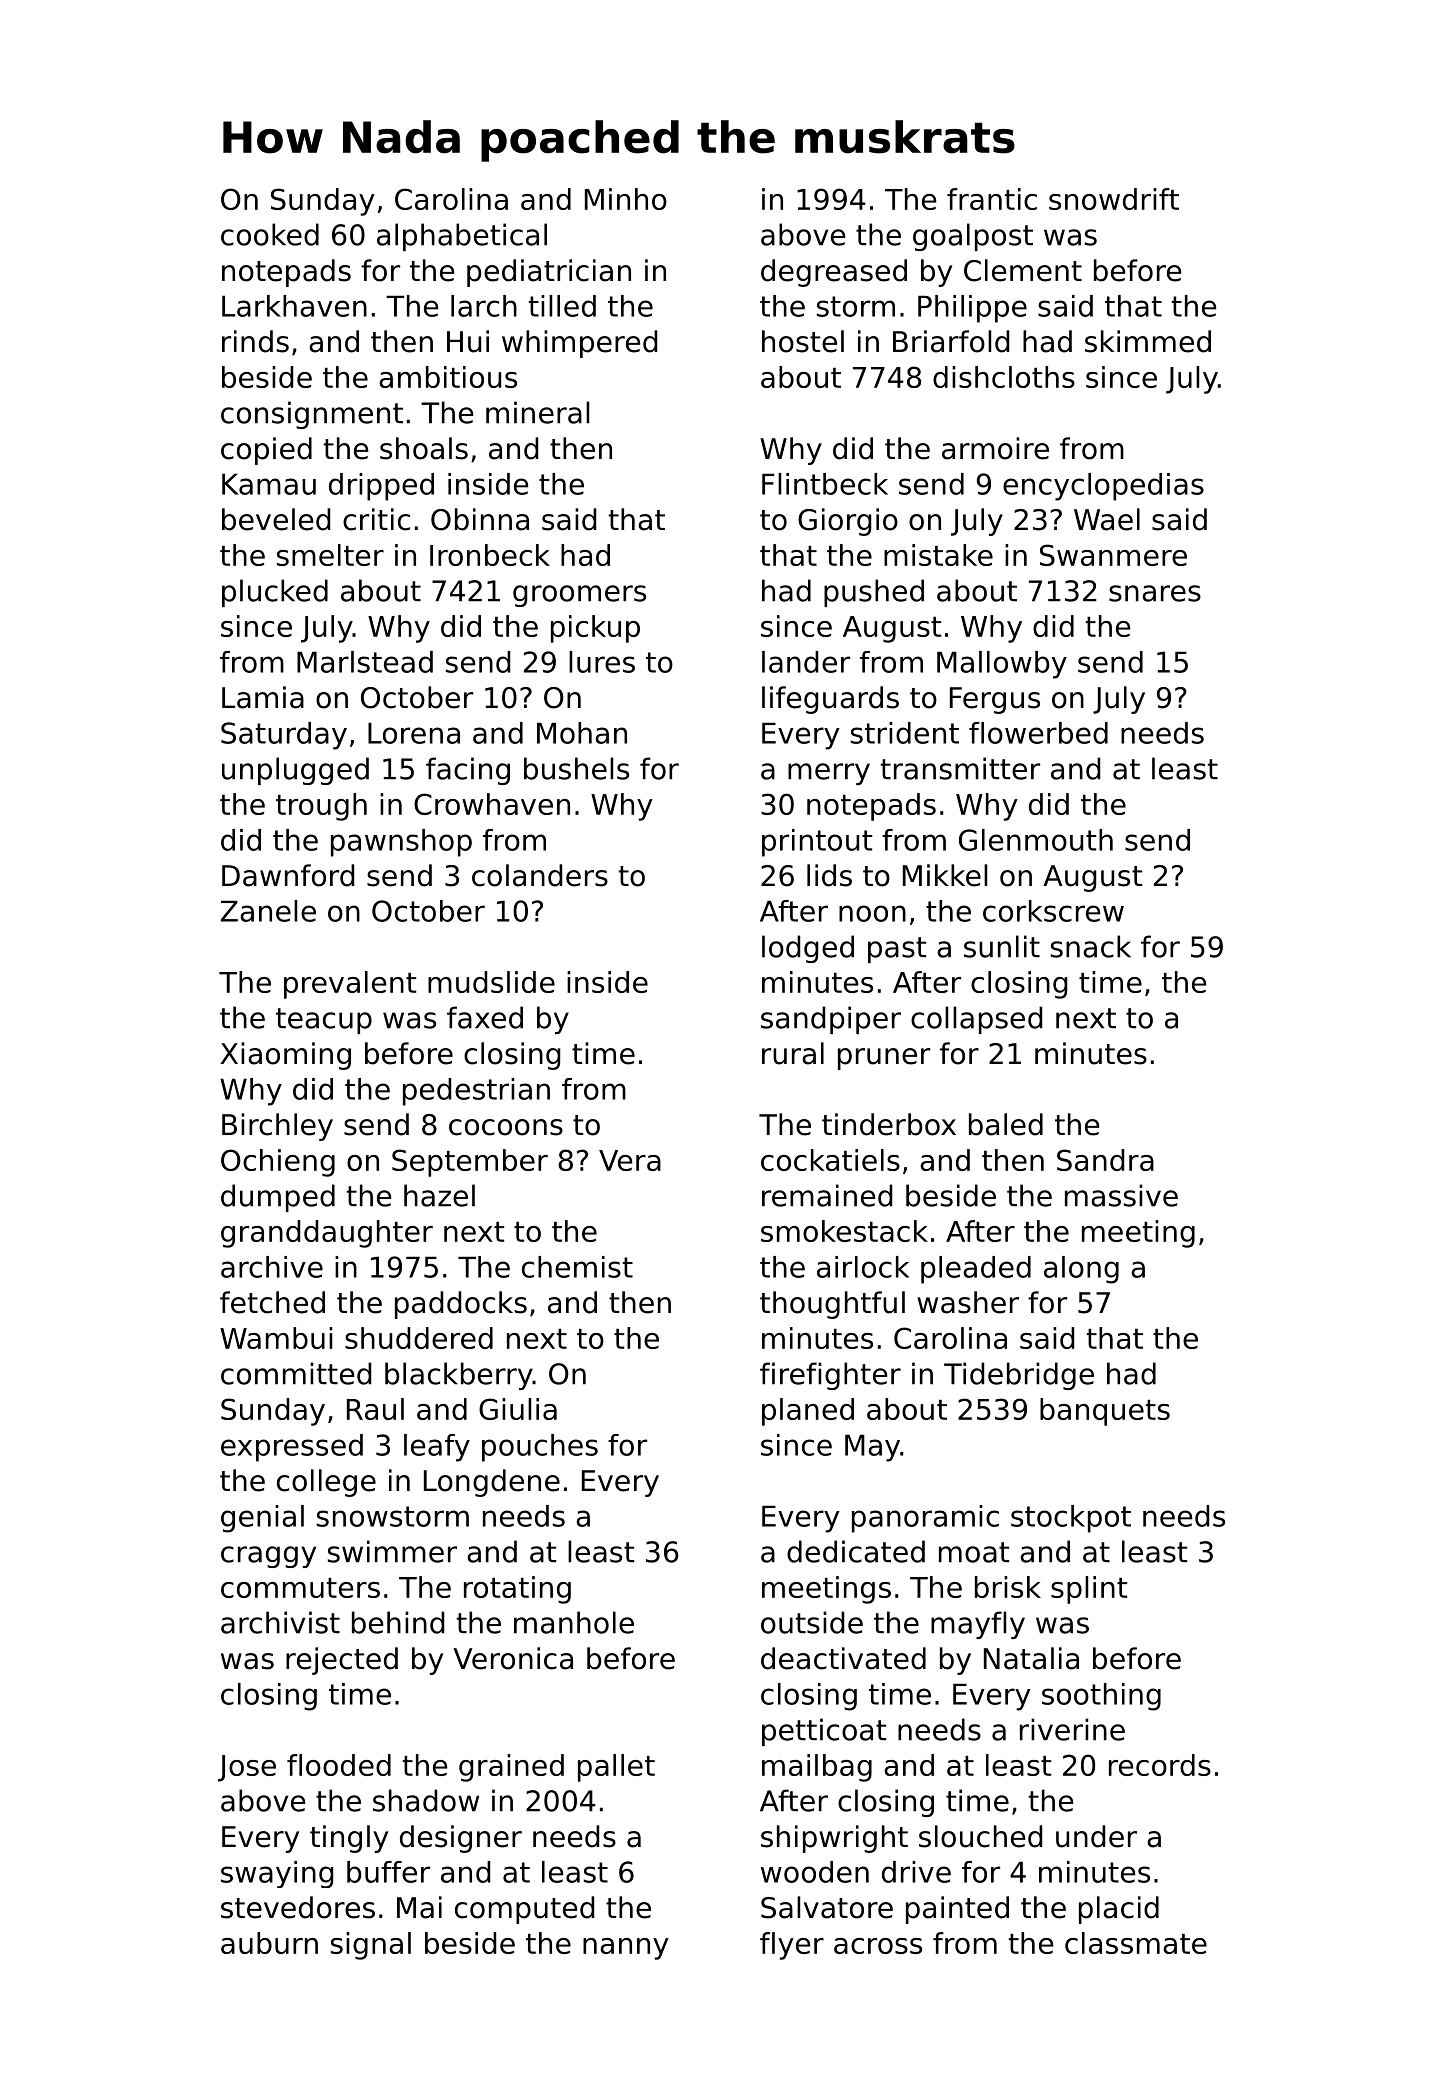 The width and height of the screenshot is (1450, 2100). What do you see at coordinates (439, 1195) in the screenshot?
I see `hazel` at bounding box center [439, 1195].
